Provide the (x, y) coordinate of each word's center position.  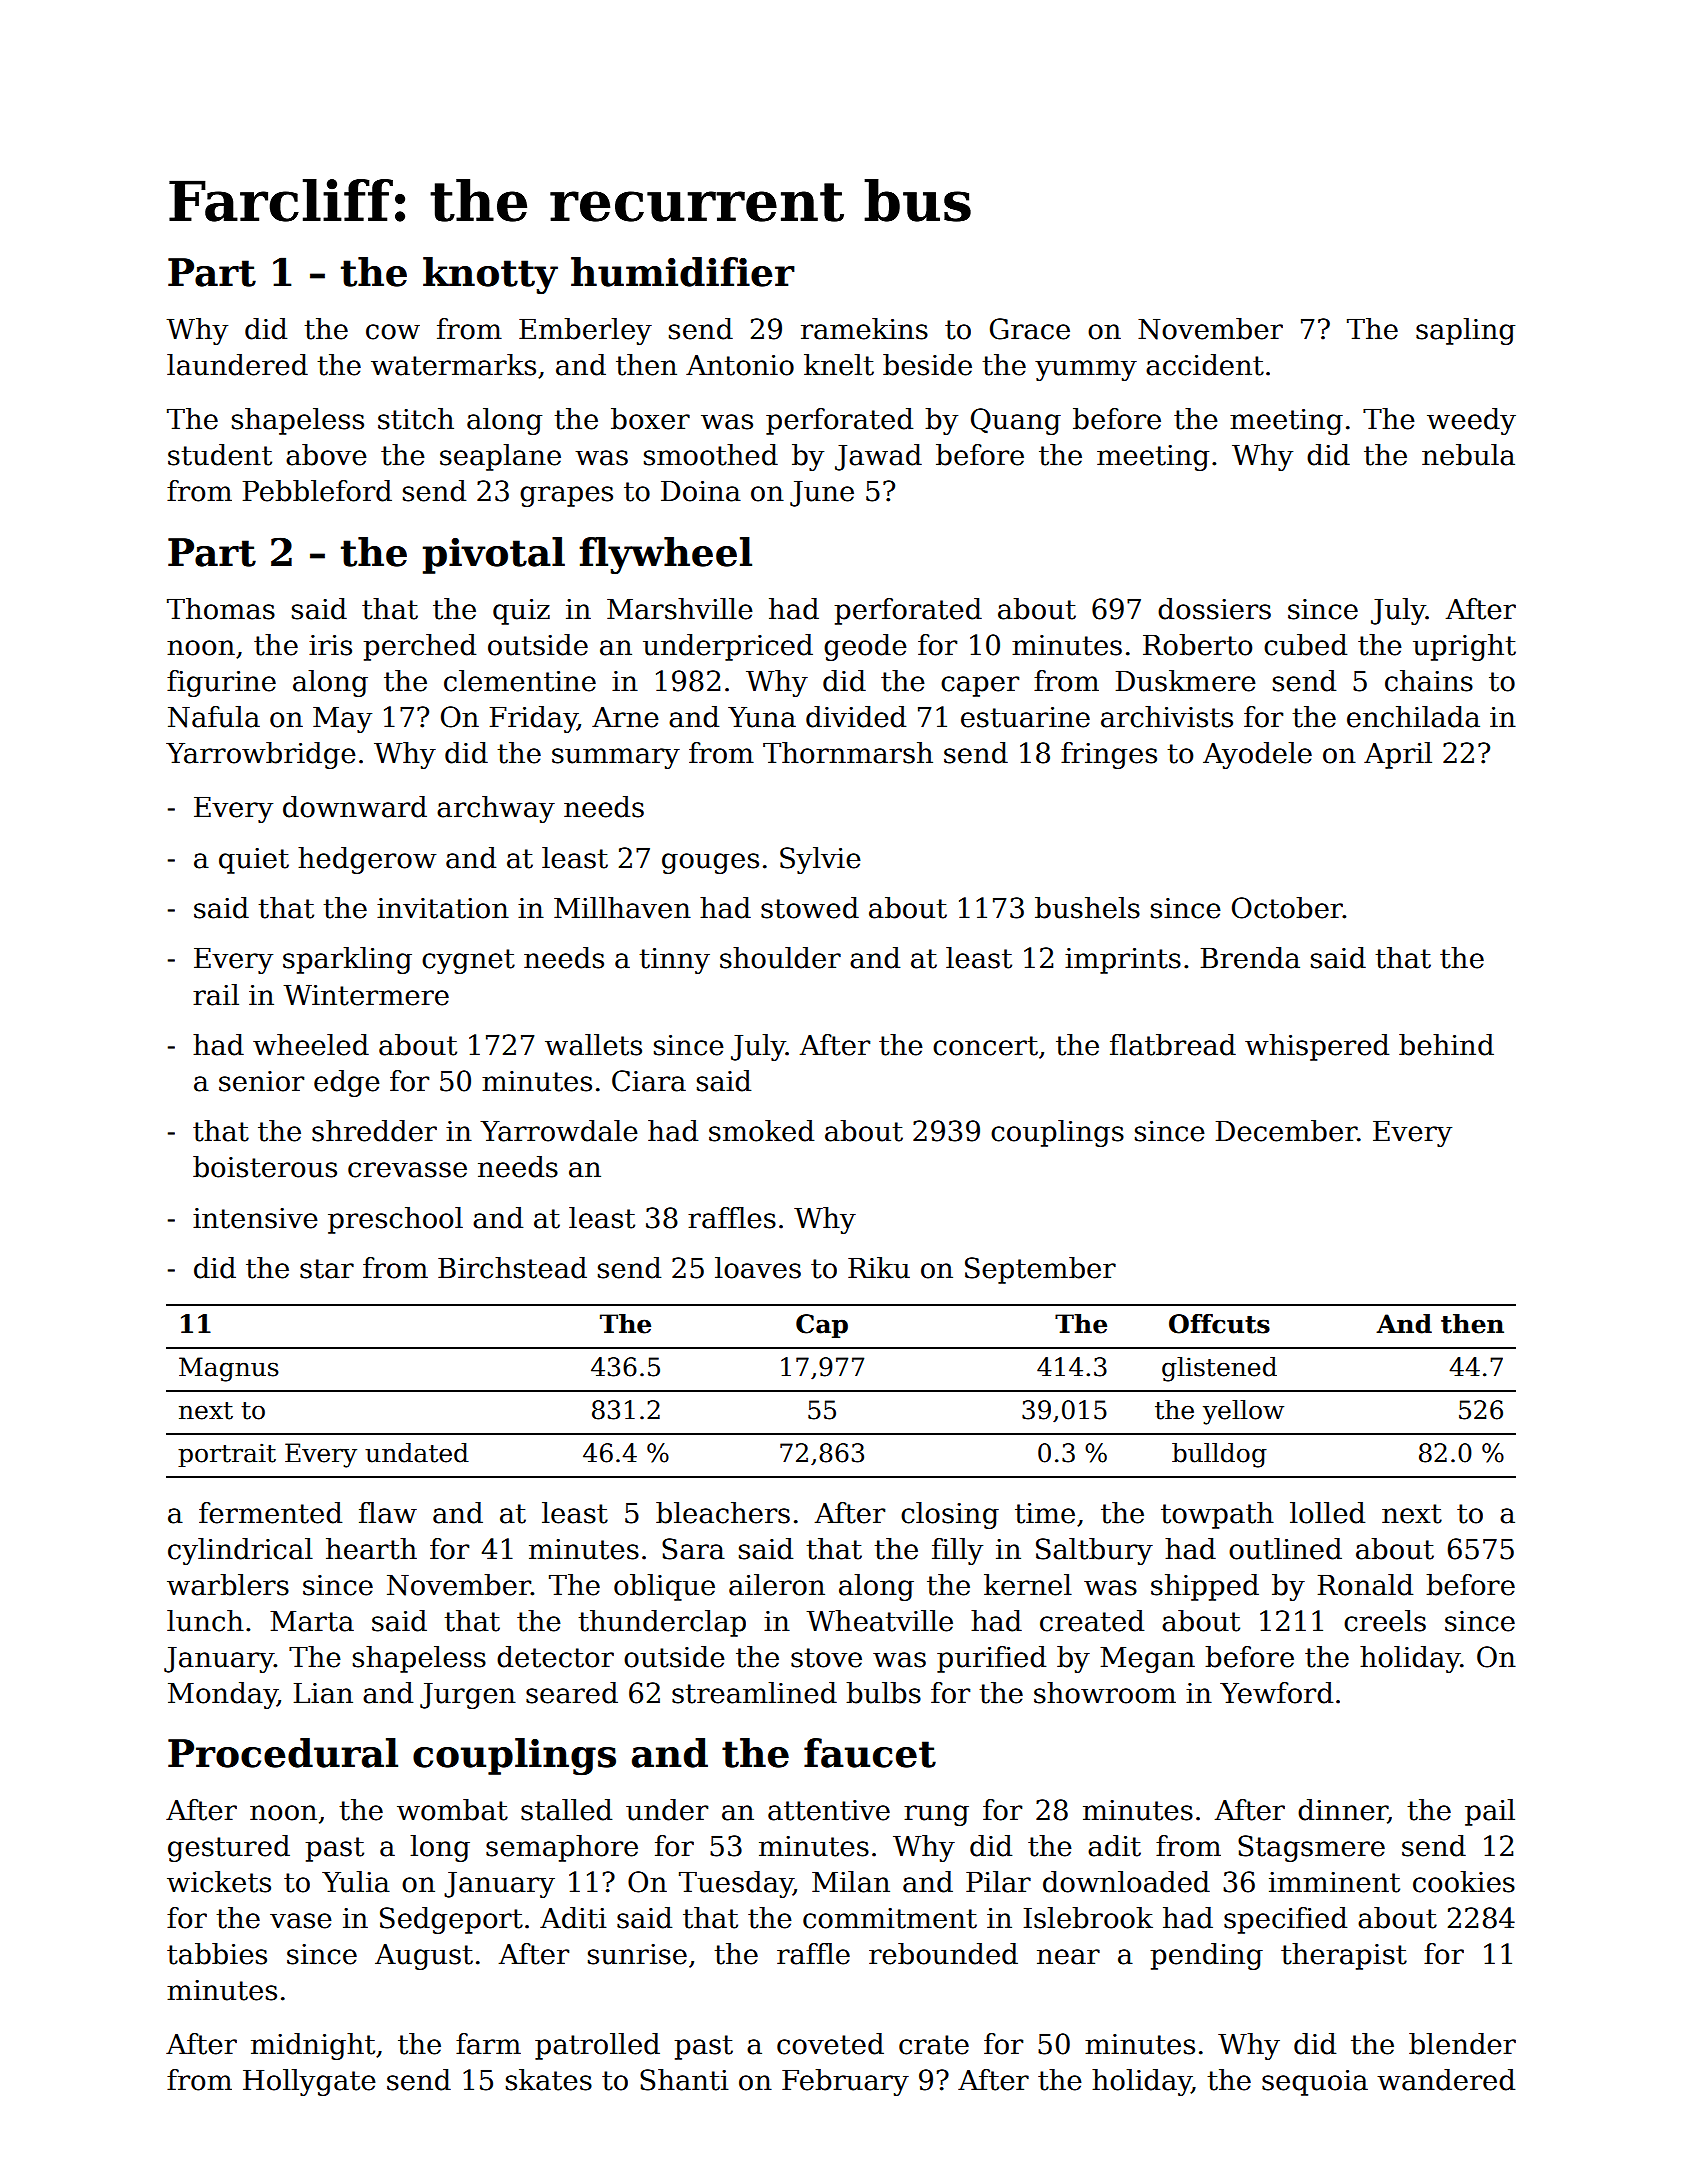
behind (1446, 1045)
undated (417, 1453)
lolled (1327, 1513)
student (220, 455)
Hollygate (309, 2082)
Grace (1030, 329)
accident (1205, 365)
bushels (1087, 908)
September (1040, 1270)
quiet (254, 861)
